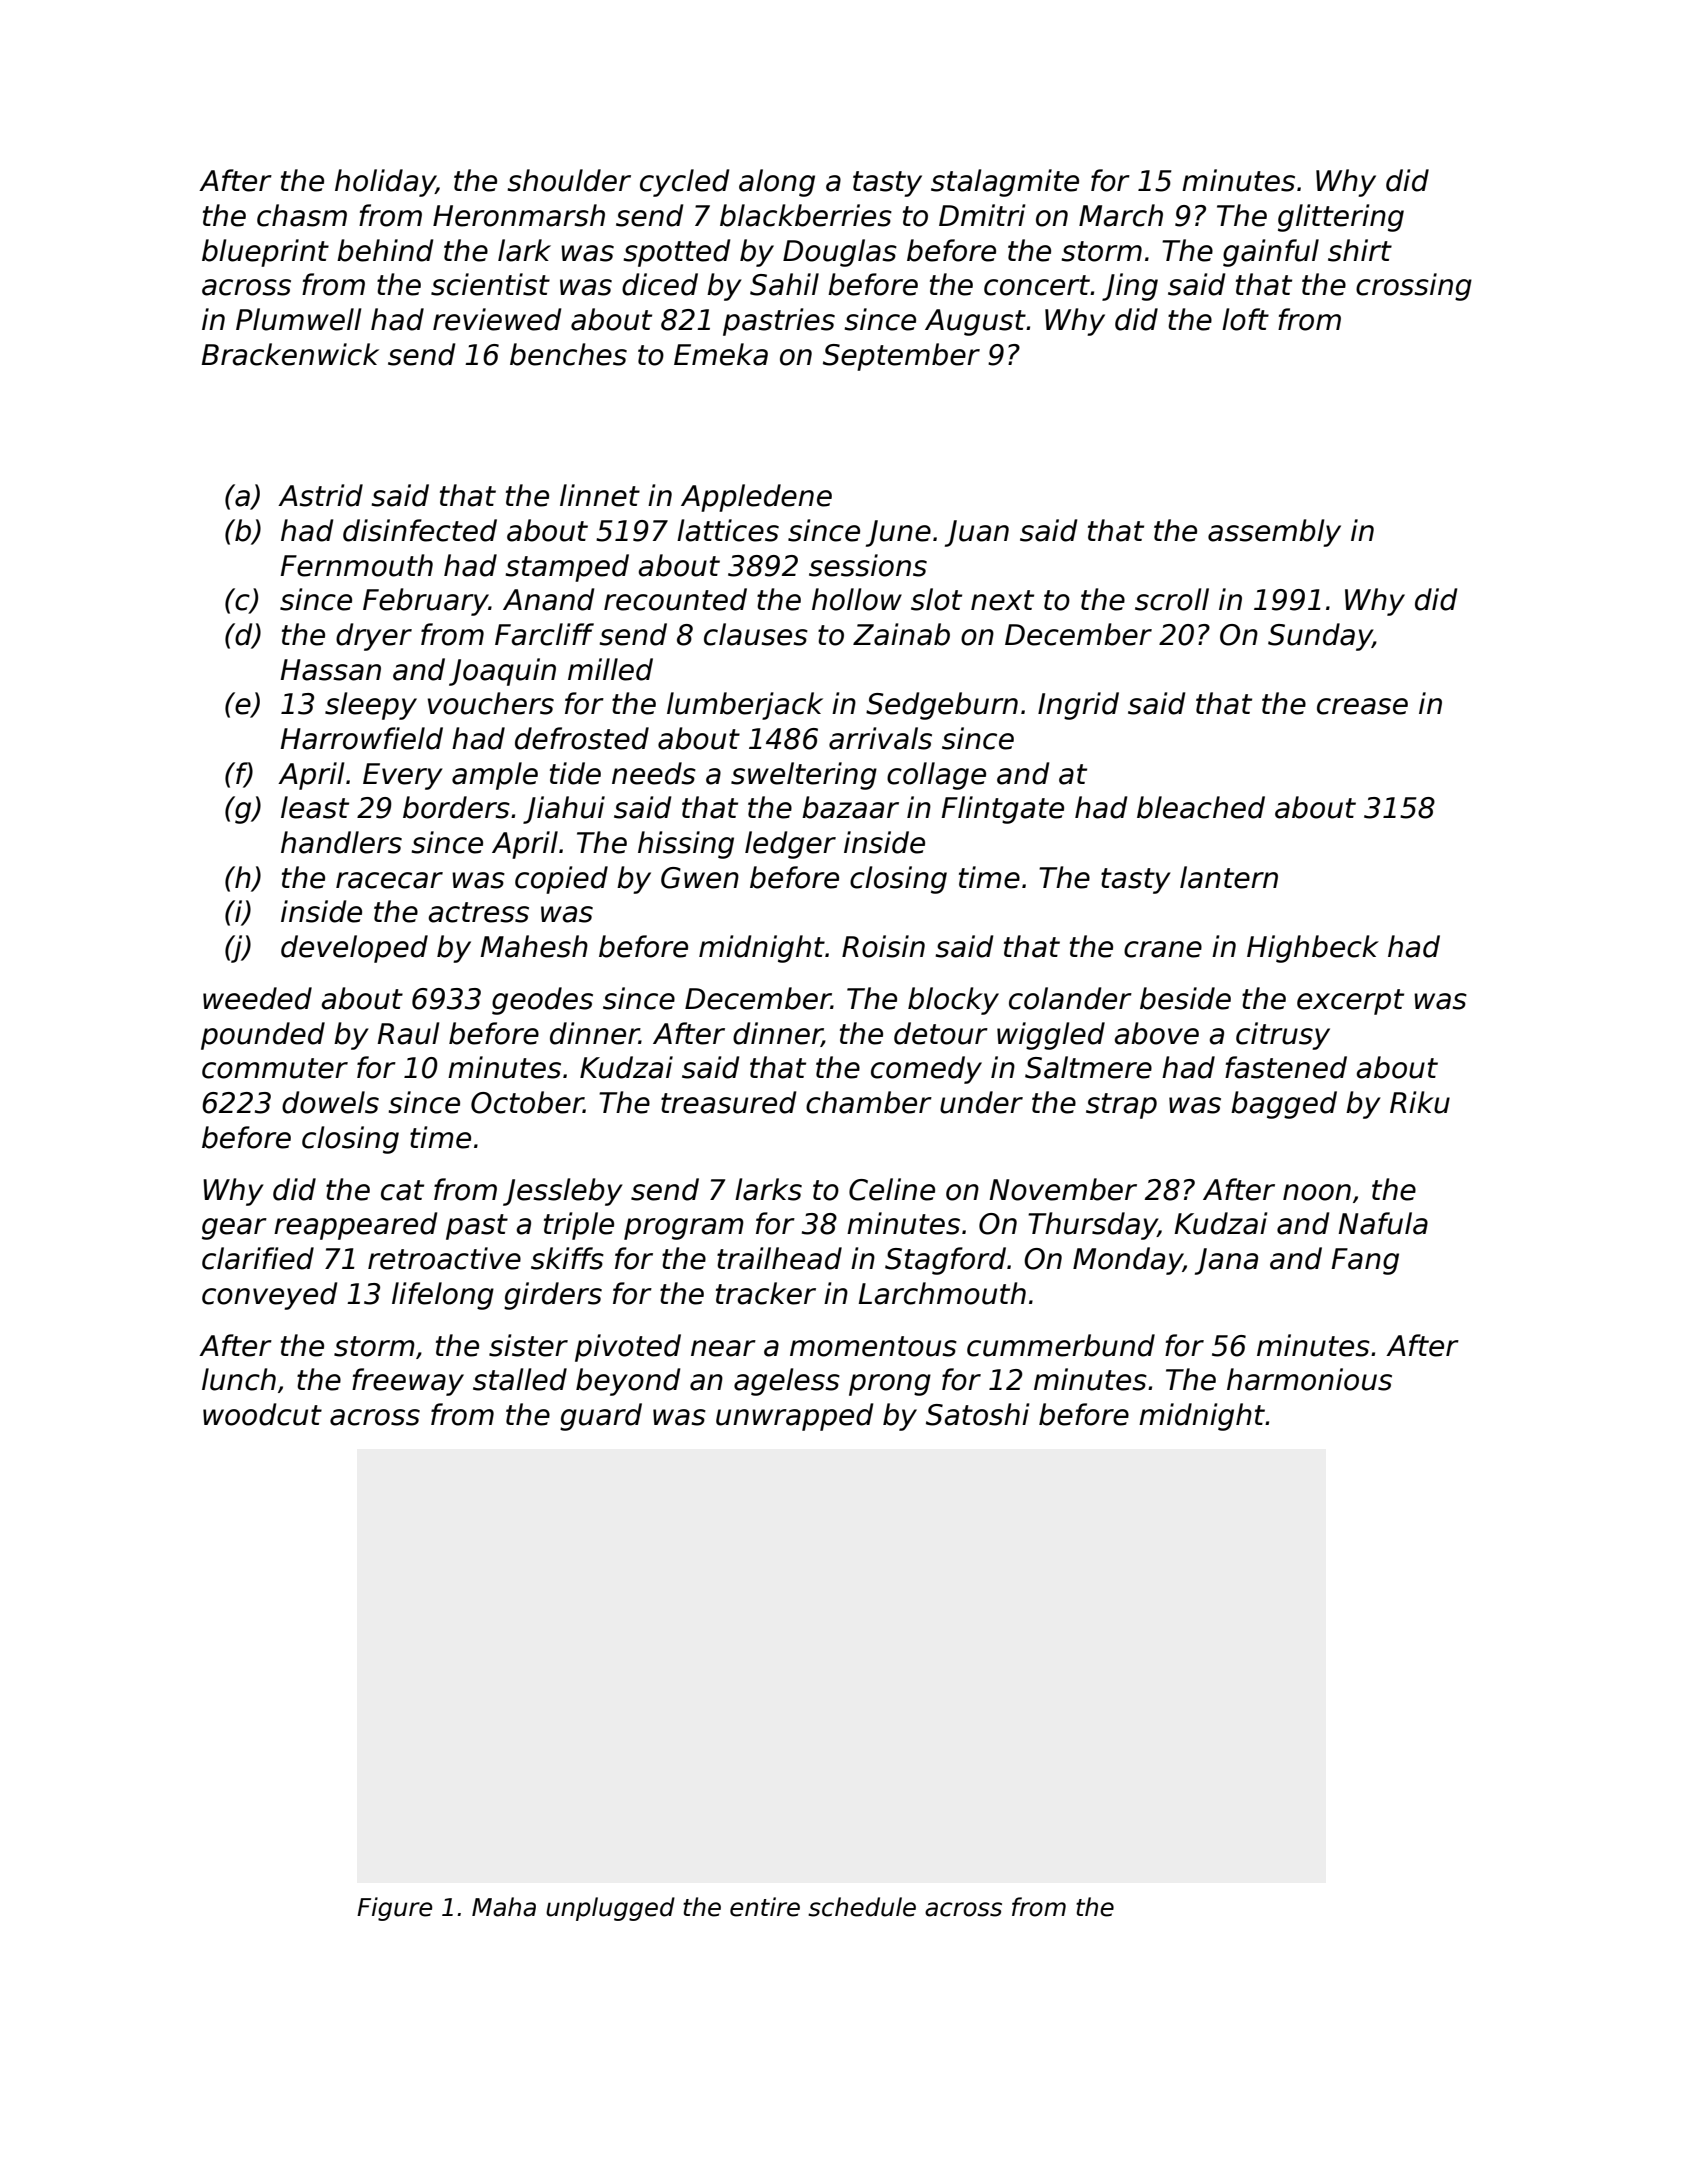  I want to click on Mahesh, so click(534, 946).
